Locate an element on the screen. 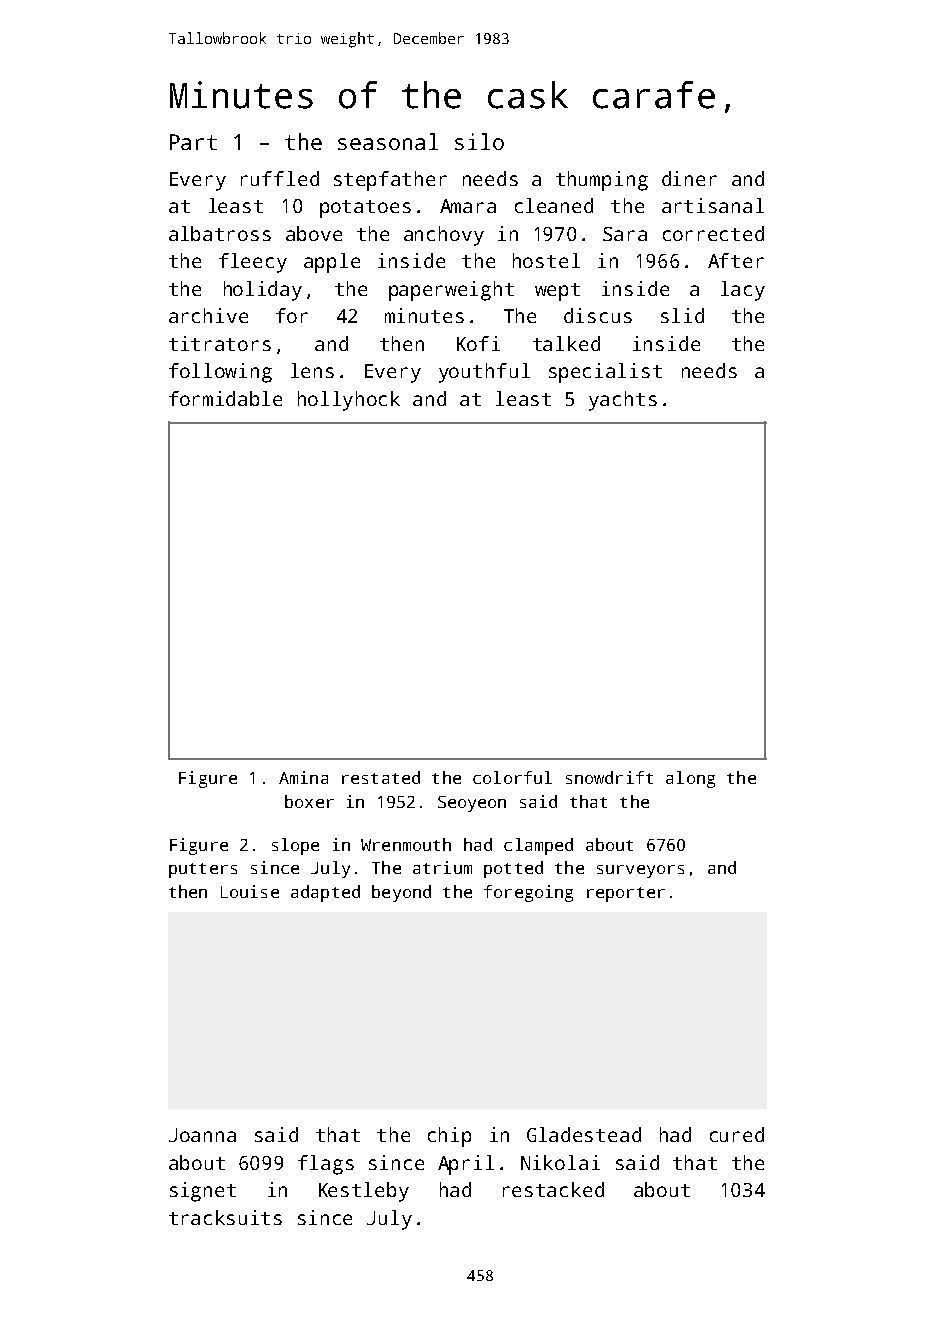 This screenshot has width=934, height=1326. albatross is located at coordinates (220, 233).
